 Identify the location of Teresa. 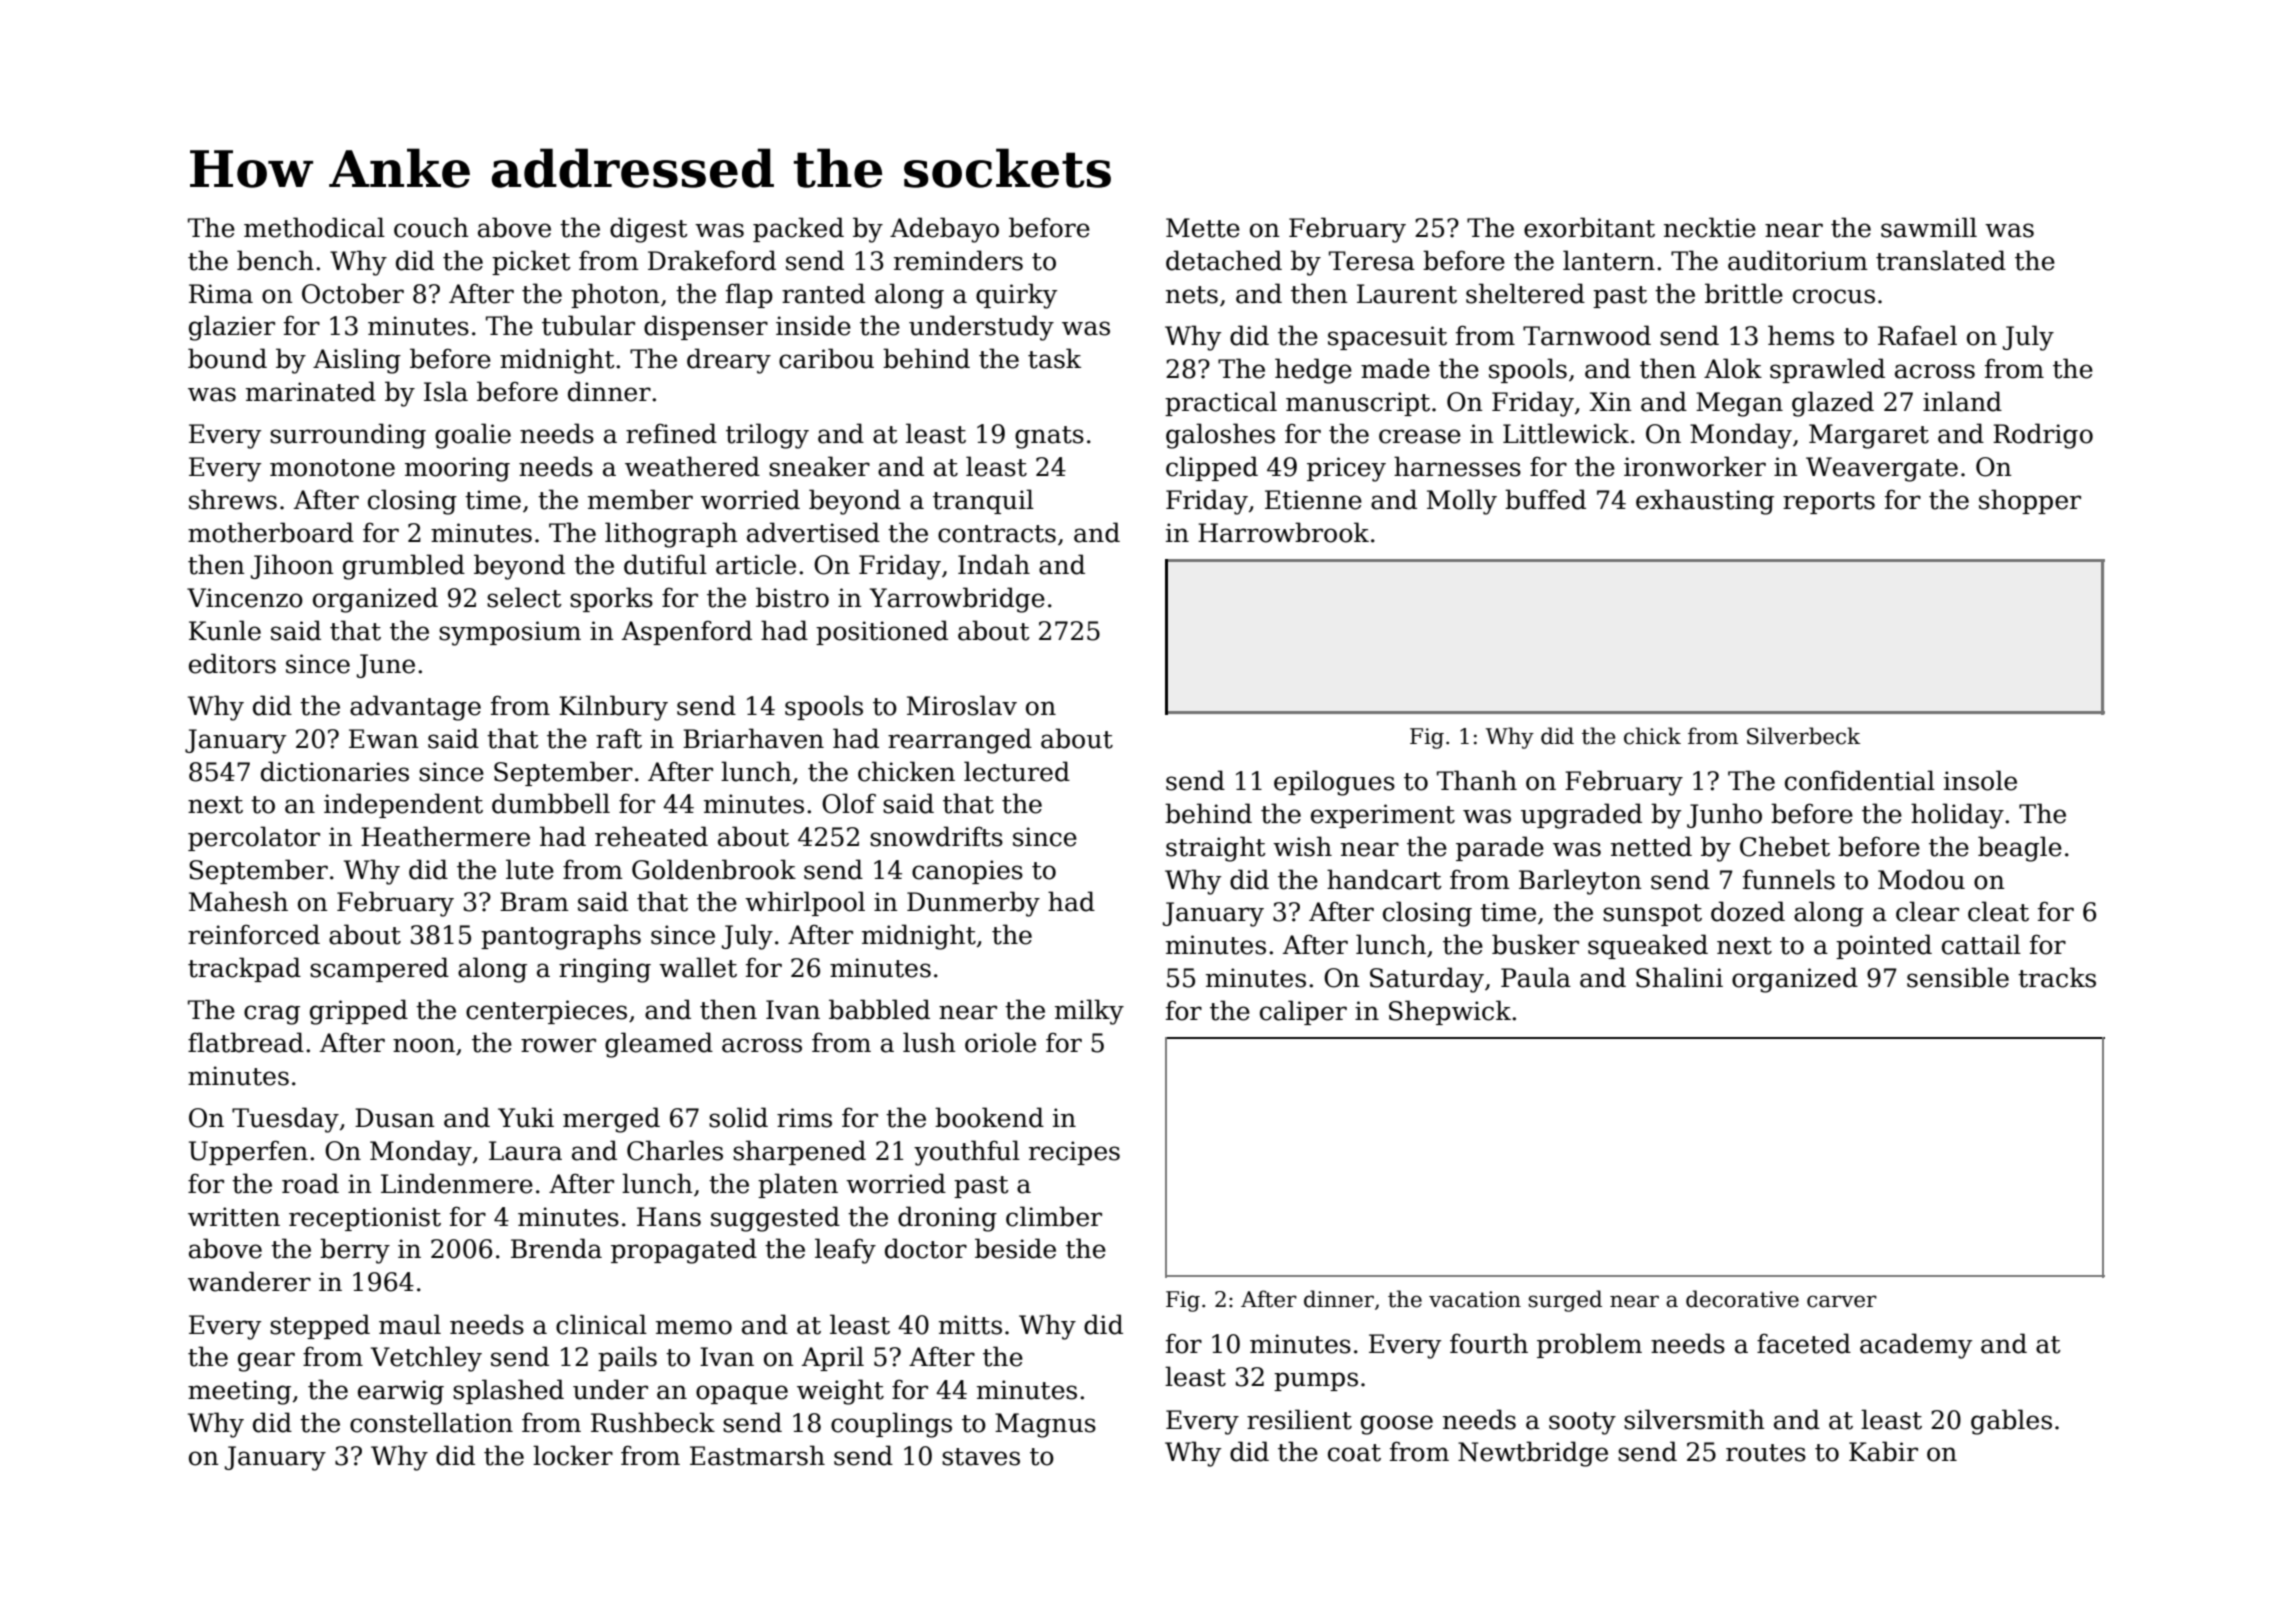
(1372, 261).
